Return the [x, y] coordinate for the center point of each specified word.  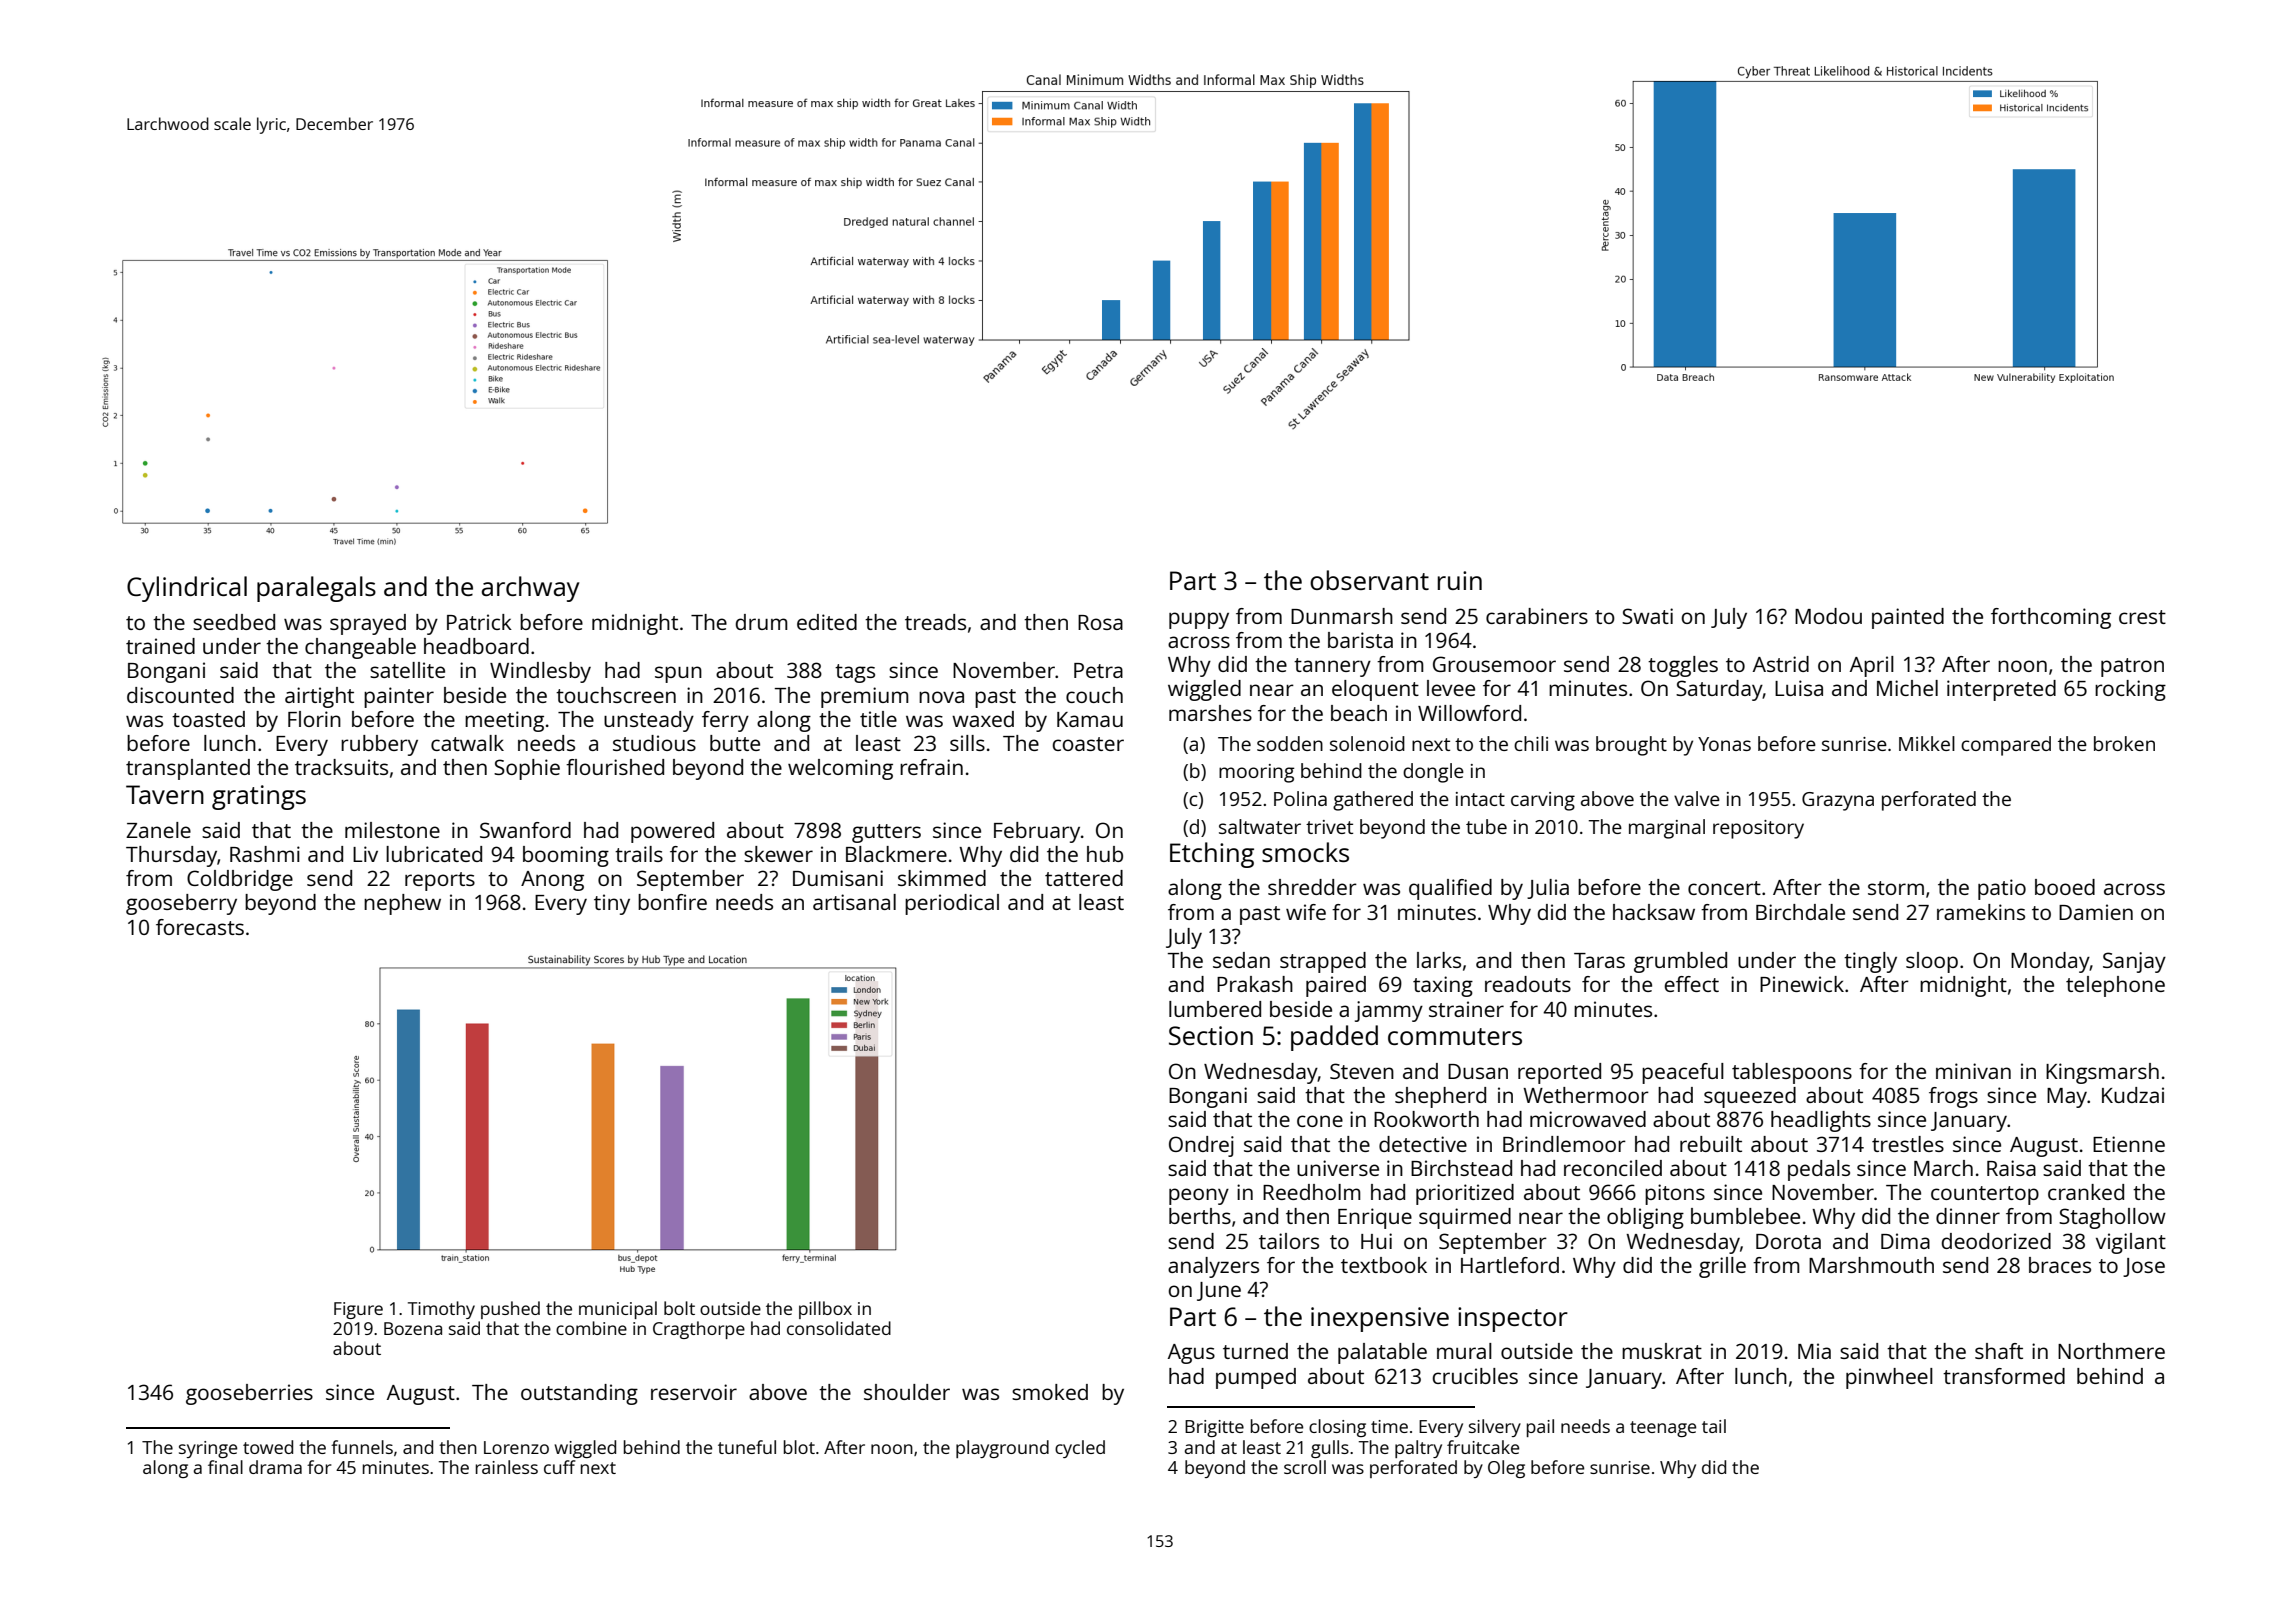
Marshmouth [1871, 1265]
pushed [510, 1310]
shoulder [907, 1392]
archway [530, 589]
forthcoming [2051, 618]
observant [1369, 580]
